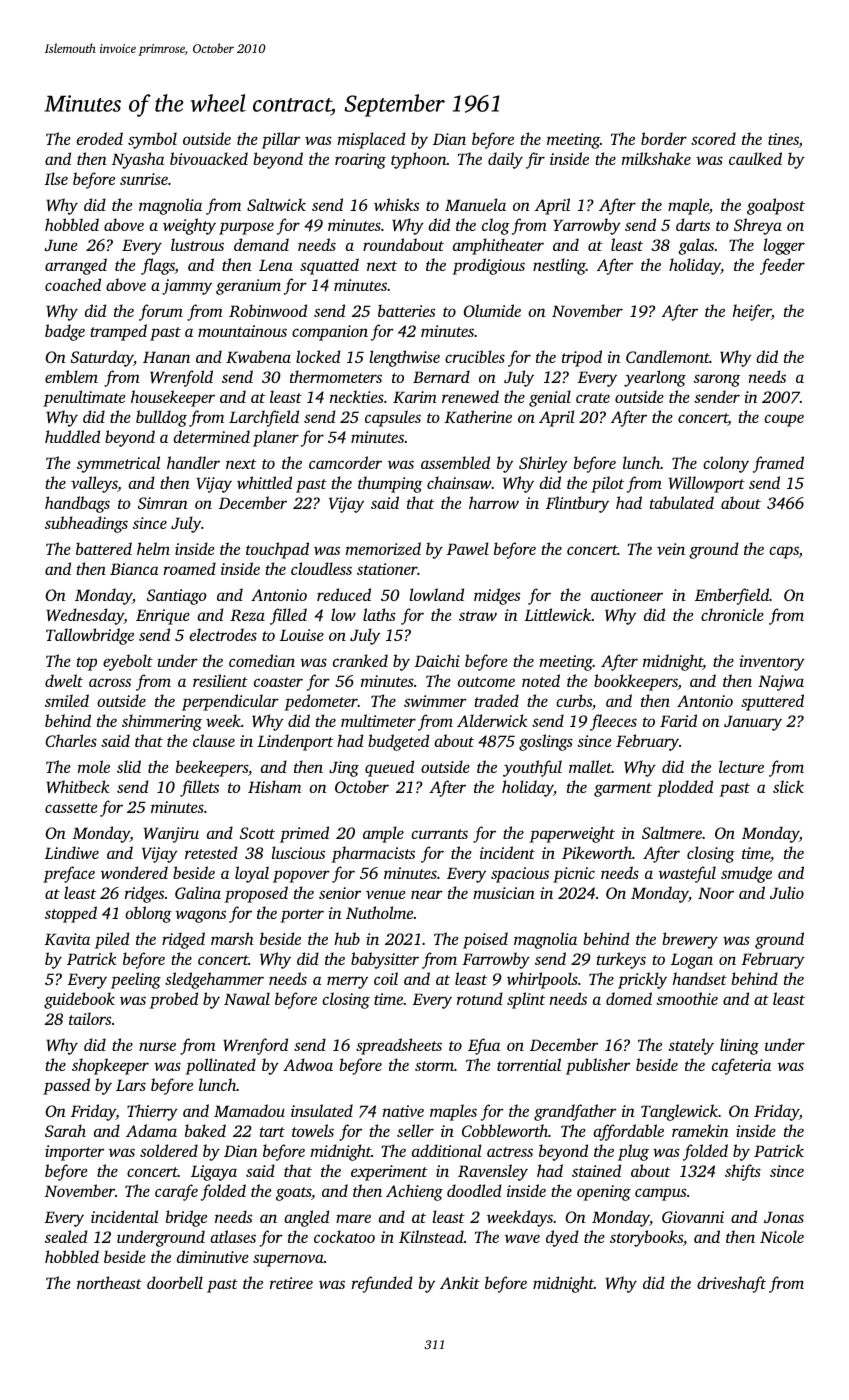 This screenshot has width=849, height=1400. Describe the element at coordinates (543, 464) in the screenshot. I see `Shirley` at that location.
